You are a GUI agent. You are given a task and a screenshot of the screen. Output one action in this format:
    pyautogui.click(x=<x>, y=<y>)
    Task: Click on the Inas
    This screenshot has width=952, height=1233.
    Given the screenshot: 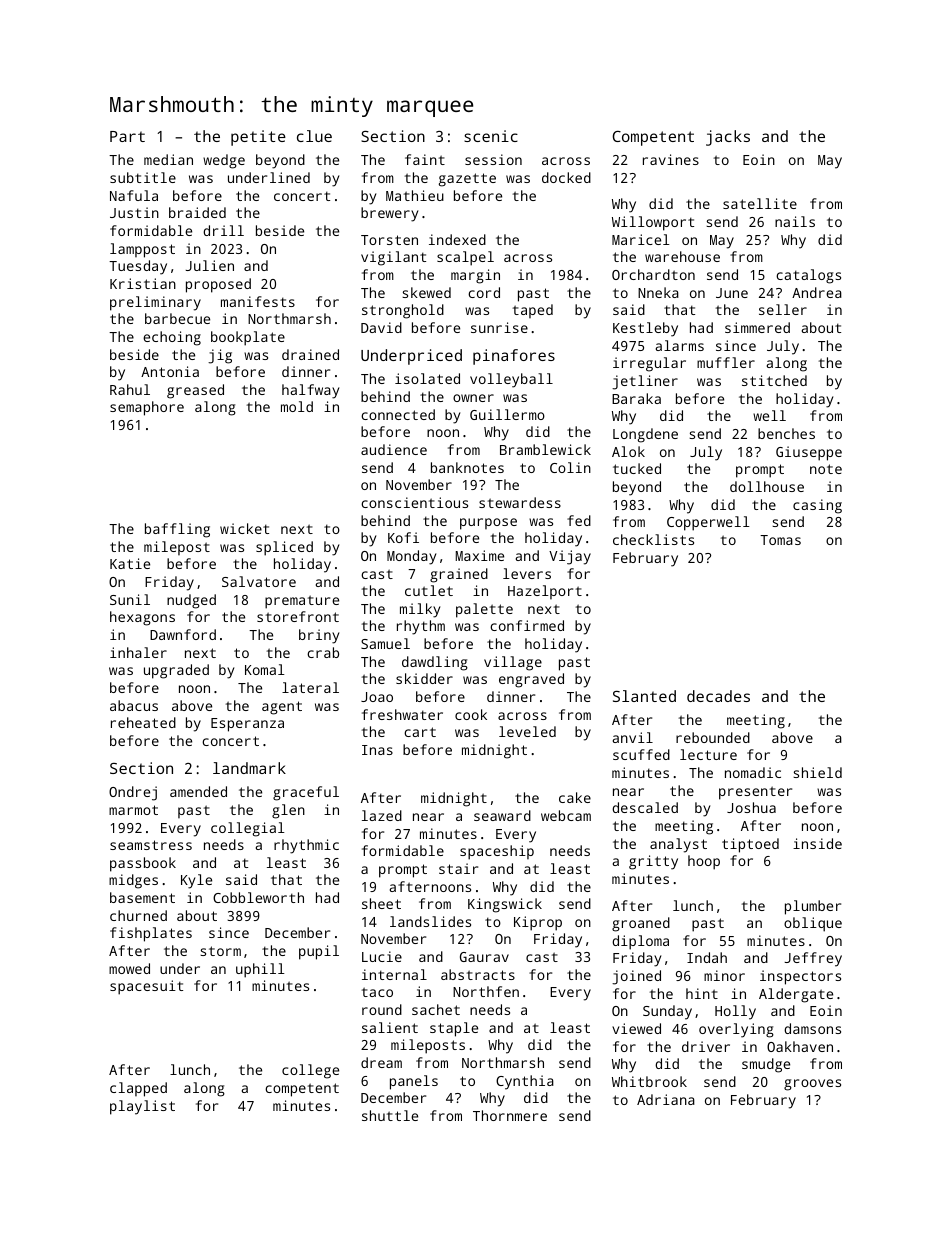 What is the action you would take?
    pyautogui.click(x=377, y=750)
